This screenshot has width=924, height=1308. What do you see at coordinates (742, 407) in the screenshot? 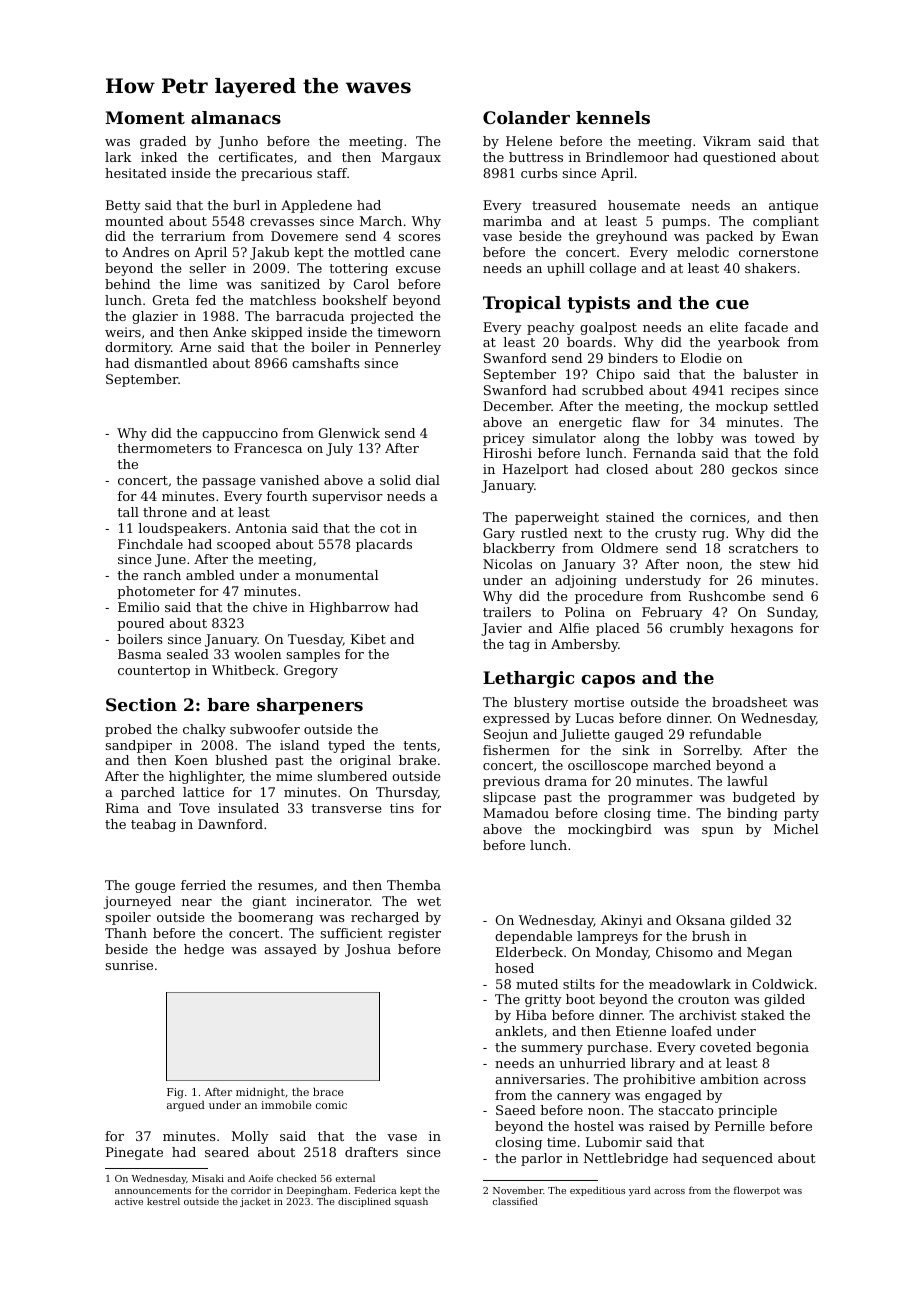
I see `mockup` at bounding box center [742, 407].
